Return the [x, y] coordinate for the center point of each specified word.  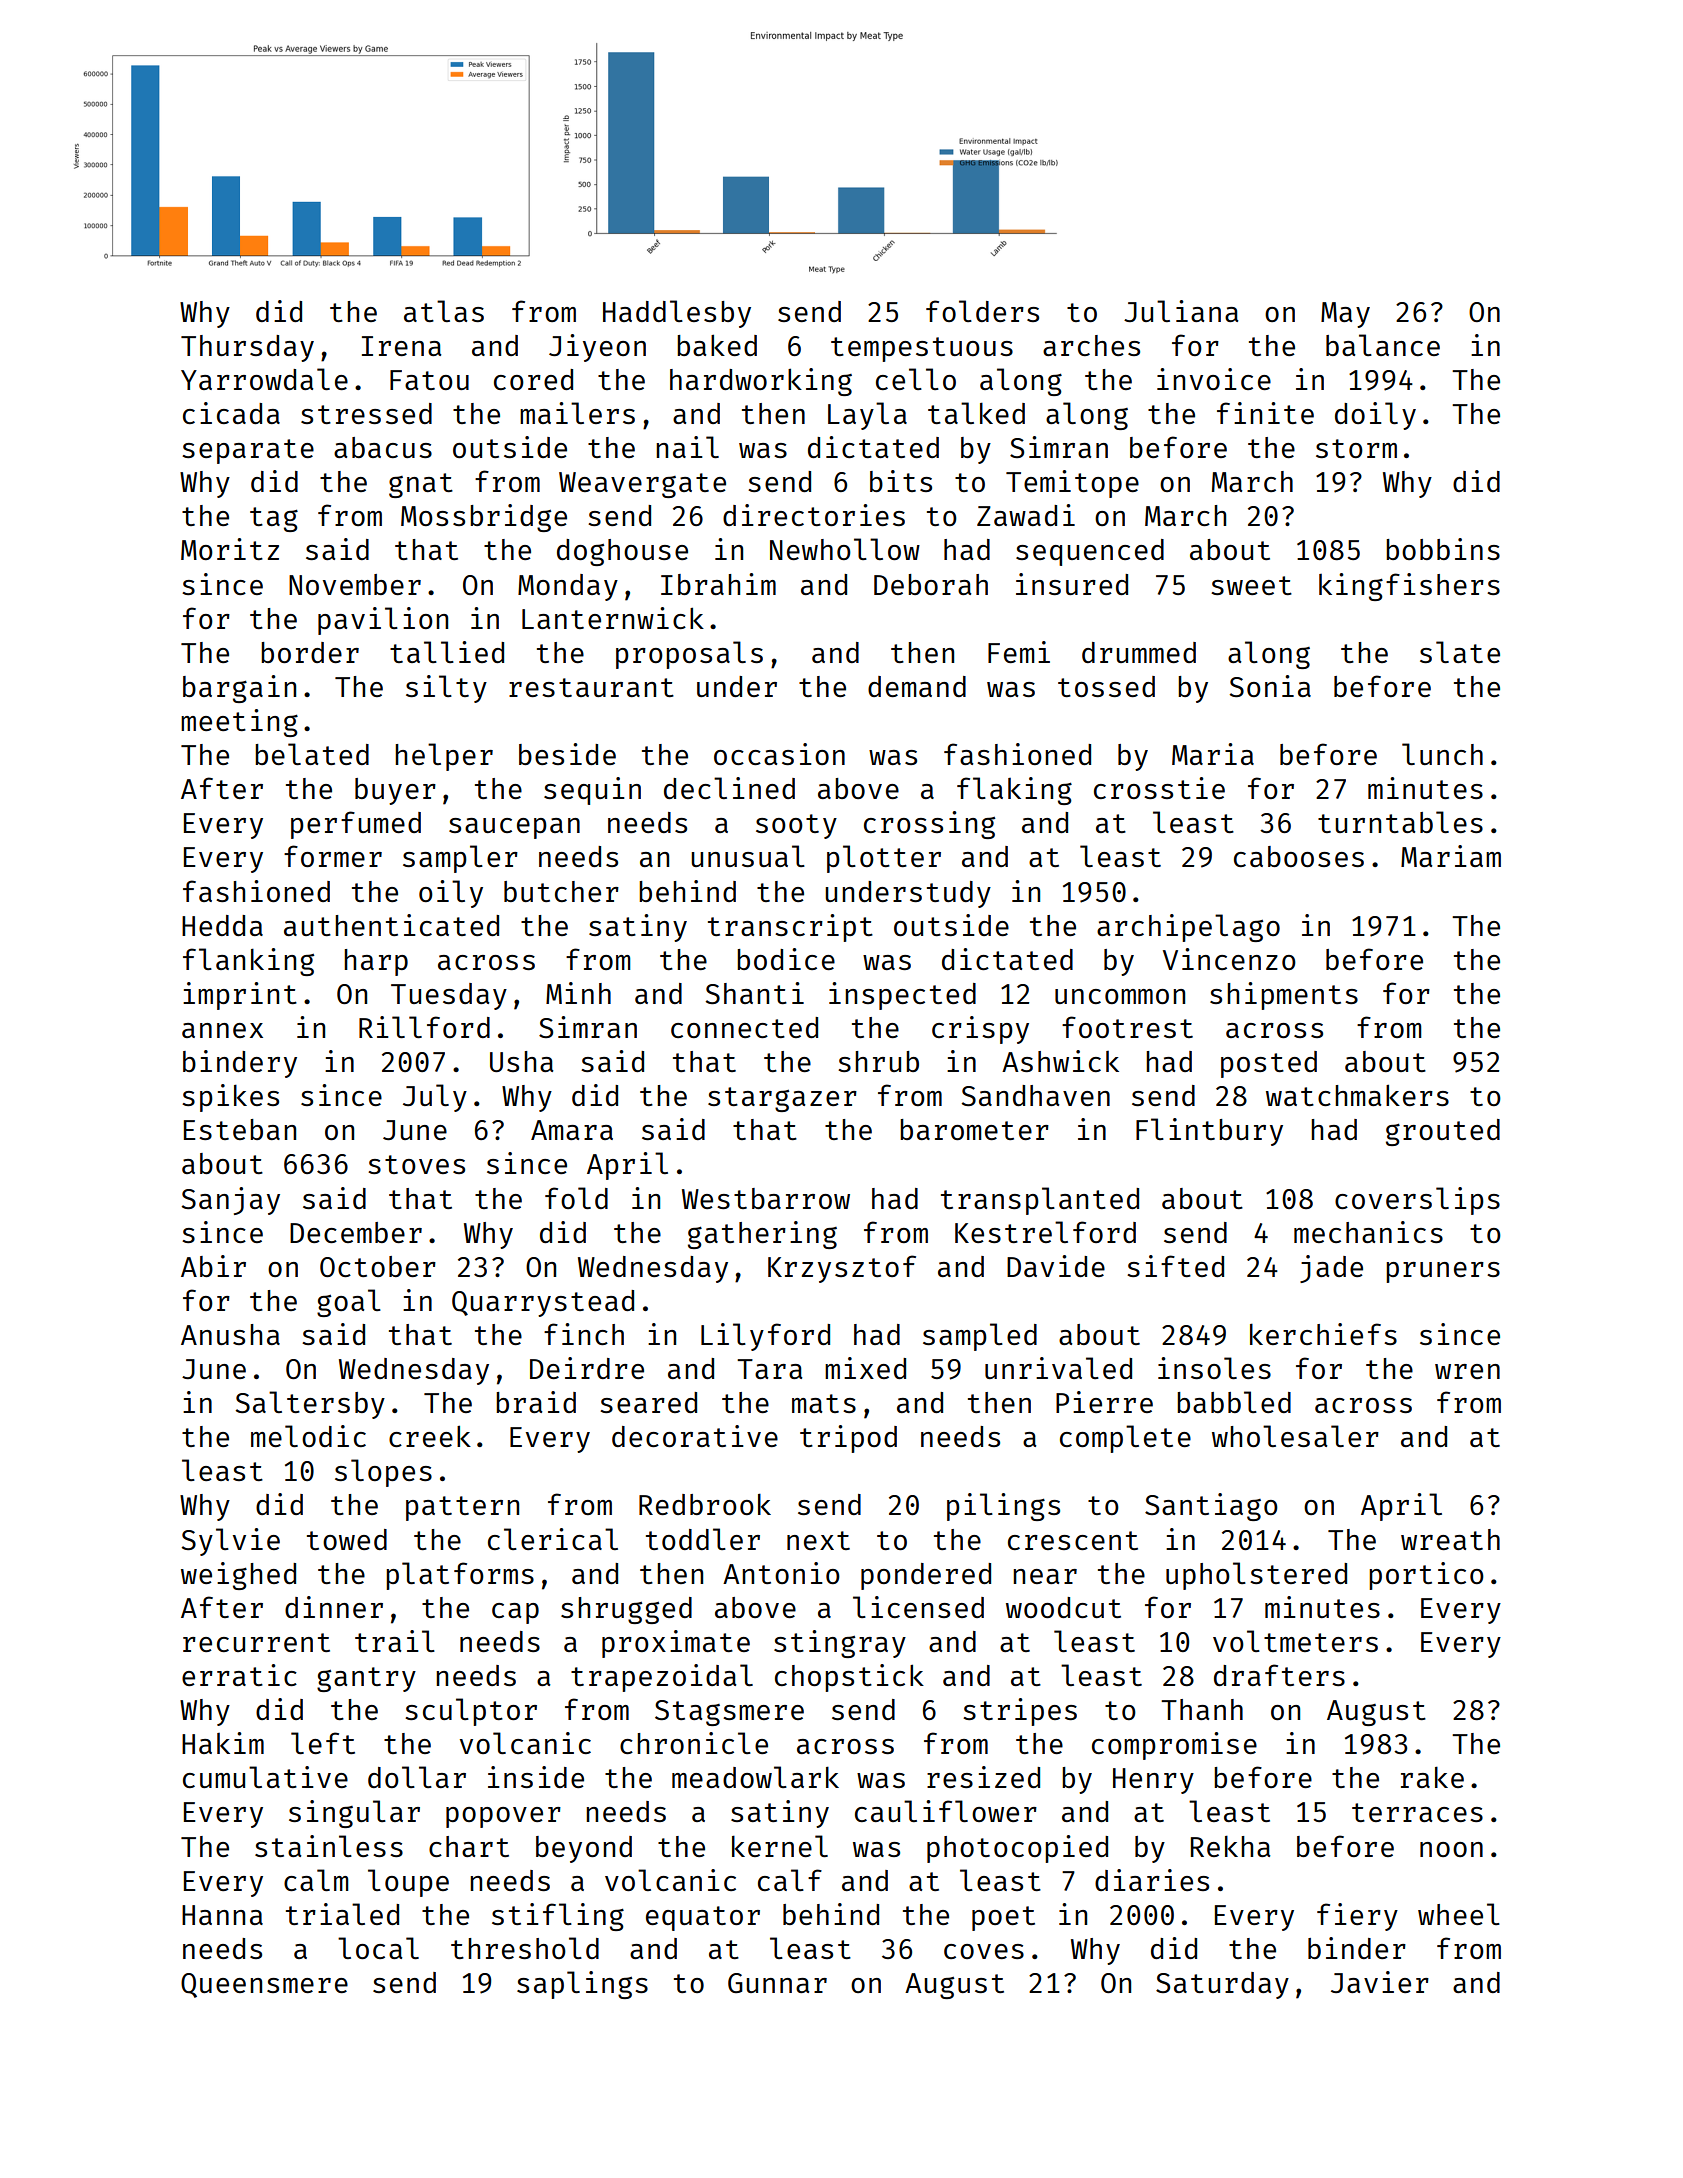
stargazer [782, 1099]
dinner [334, 1607]
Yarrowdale [264, 379]
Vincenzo [1229, 959]
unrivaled [1058, 1368]
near [1045, 1576]
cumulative [265, 1777]
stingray [840, 1644]
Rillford [424, 1027]
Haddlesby [677, 314]
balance [1383, 345]
